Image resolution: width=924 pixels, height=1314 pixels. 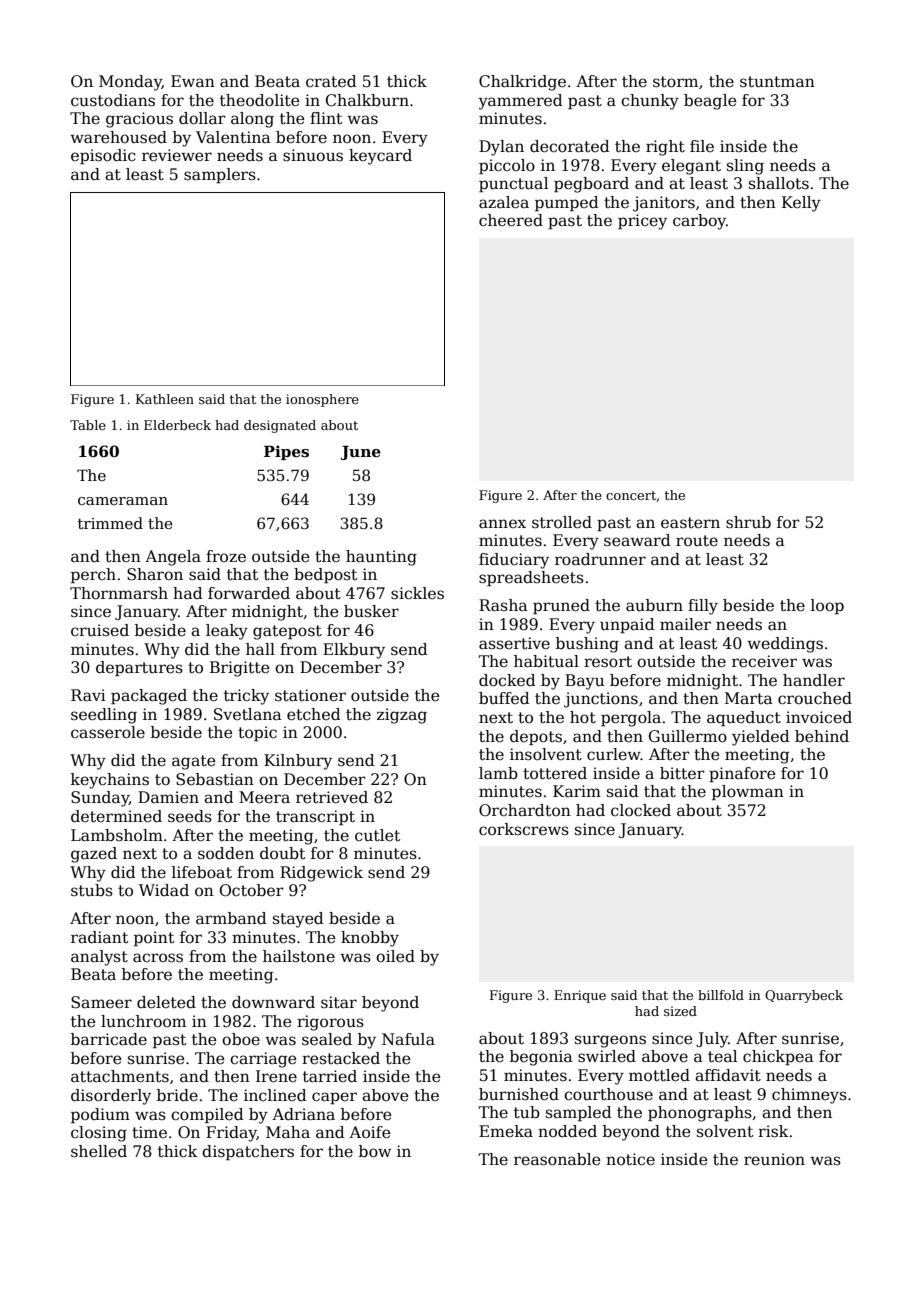 I want to click on corkscrews, so click(x=524, y=829).
